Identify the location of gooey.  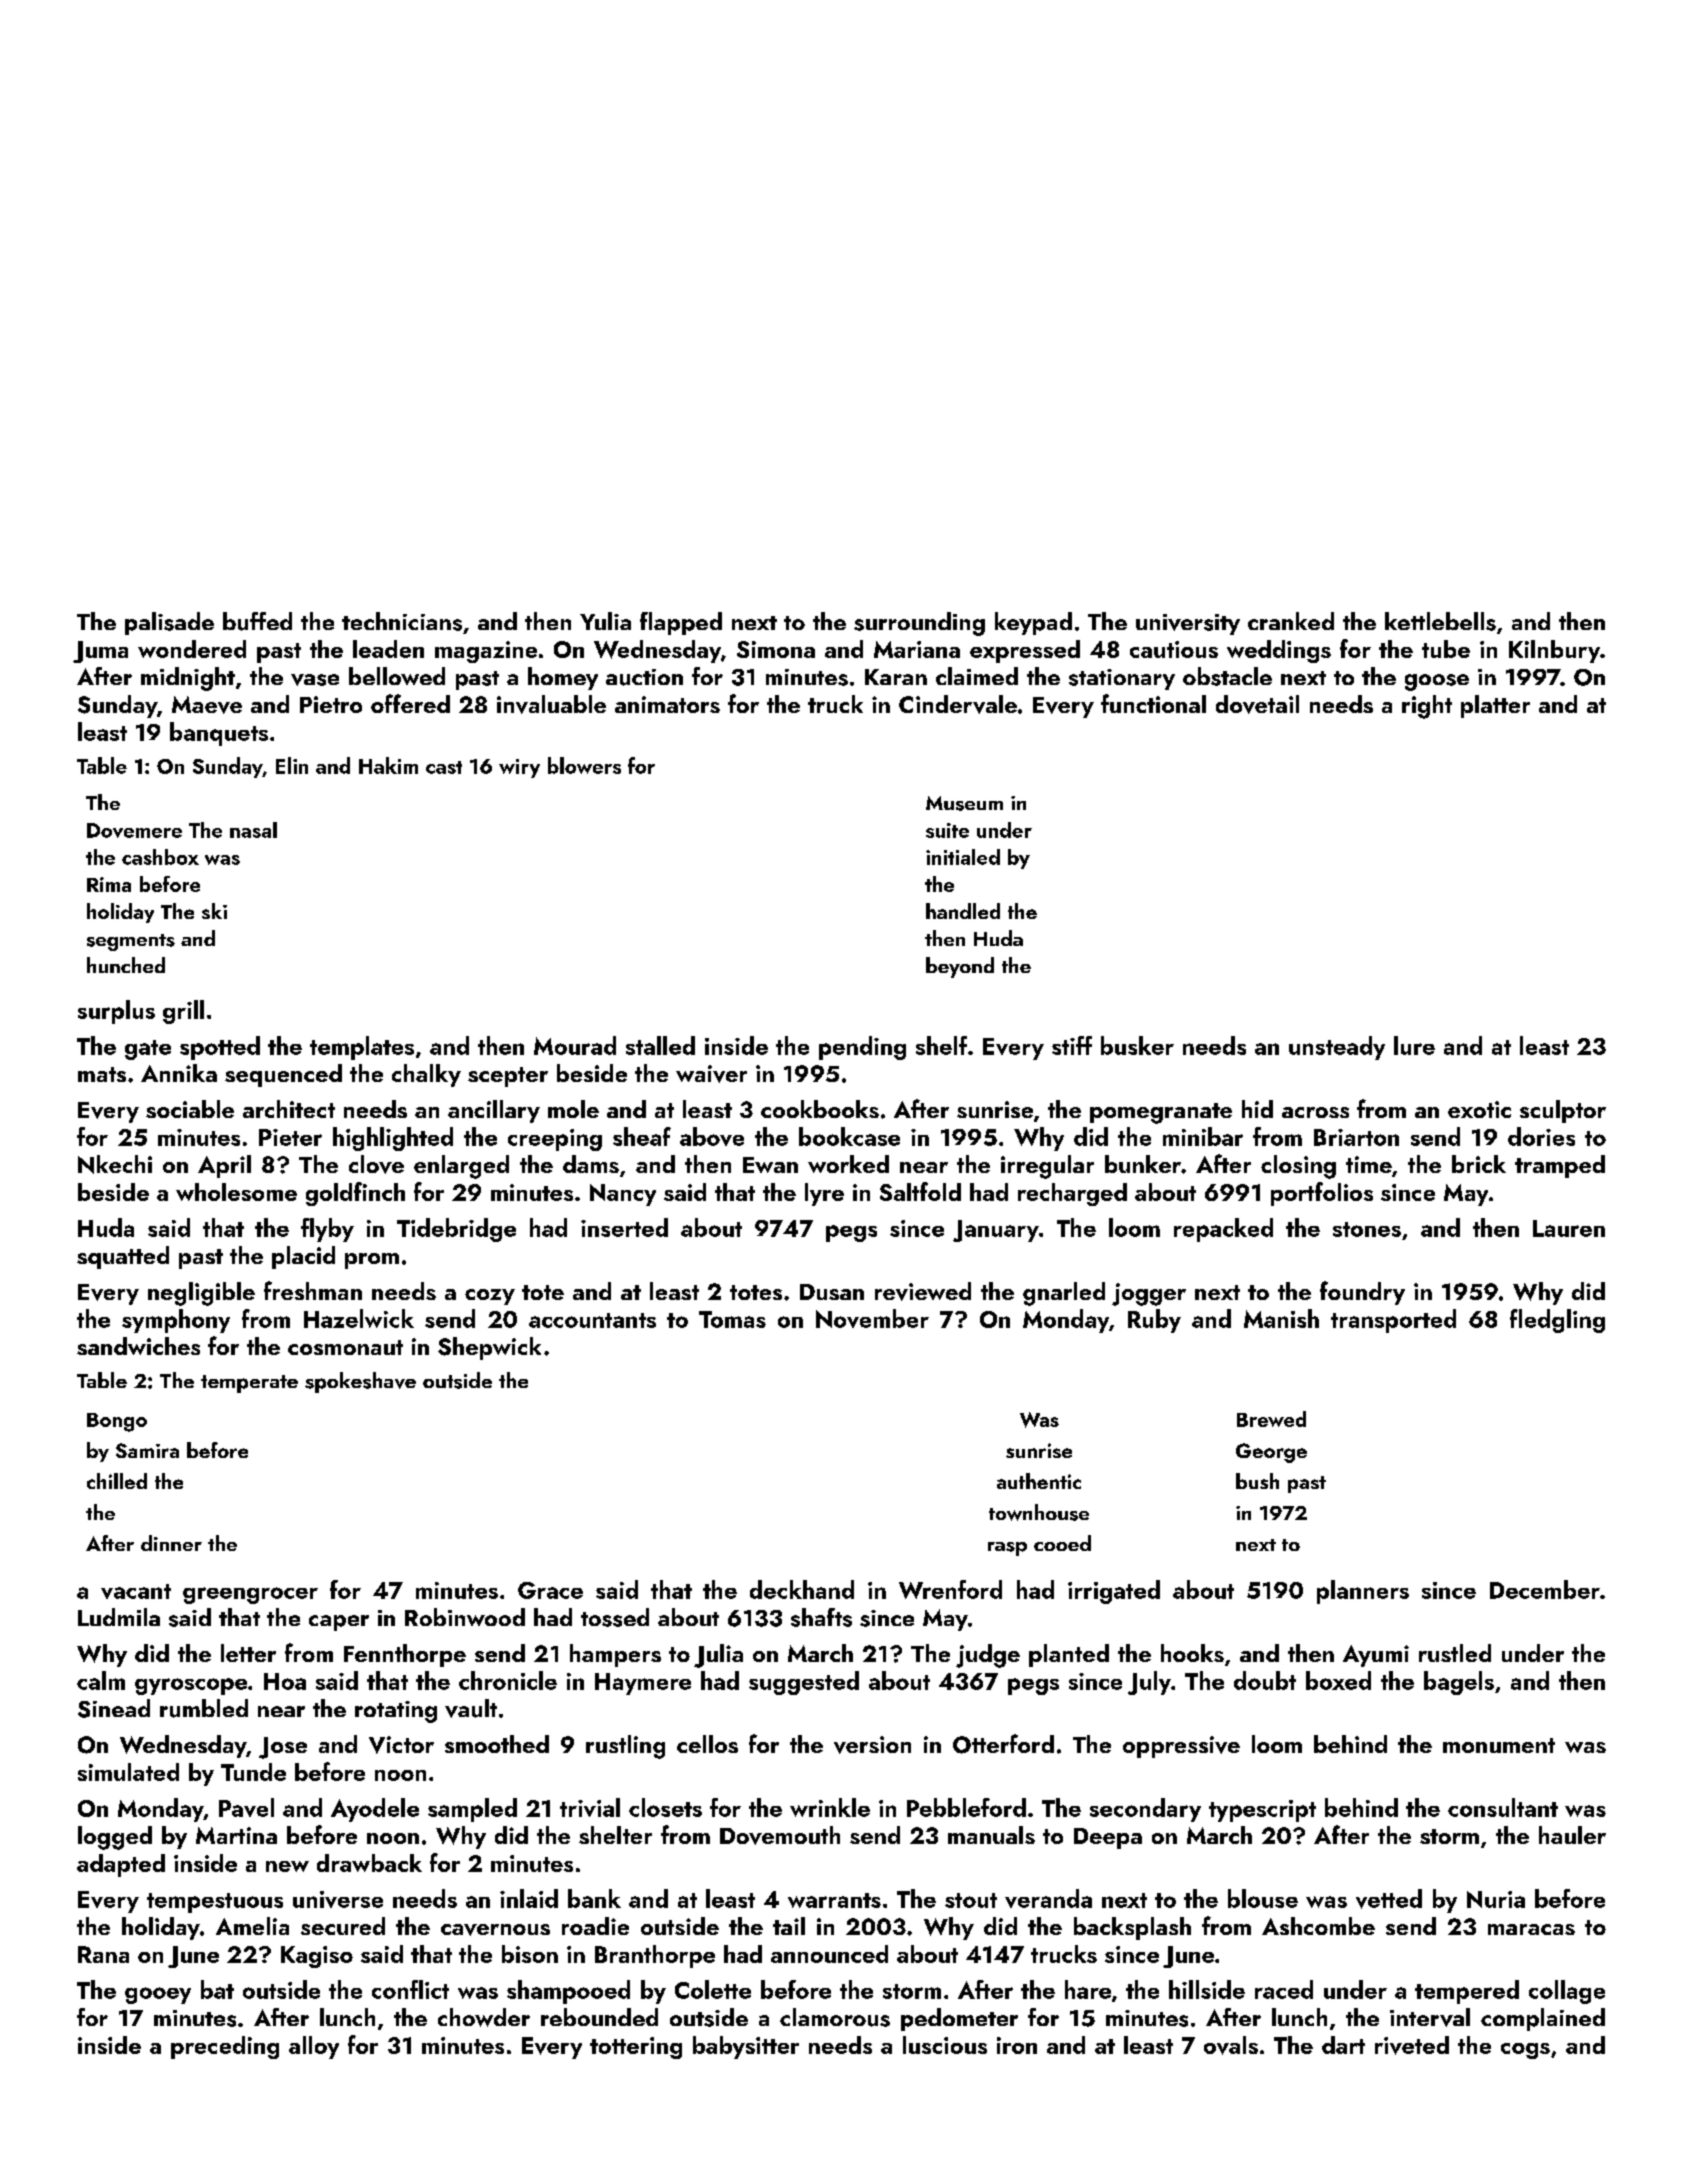
(158, 1995).
